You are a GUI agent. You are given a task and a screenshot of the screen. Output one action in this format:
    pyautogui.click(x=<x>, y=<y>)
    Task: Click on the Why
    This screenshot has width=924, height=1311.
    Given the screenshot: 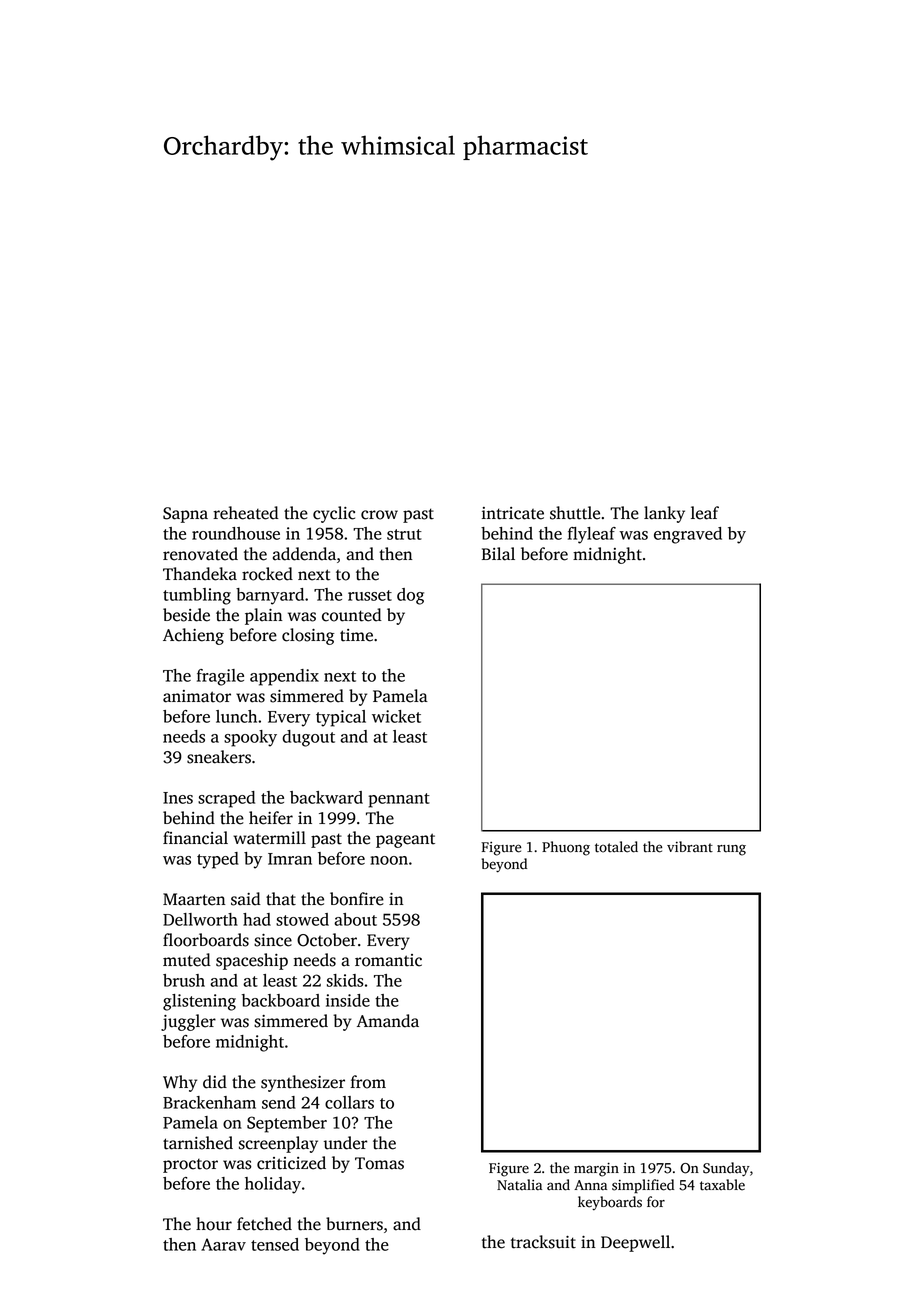 What is the action you would take?
    pyautogui.click(x=180, y=1083)
